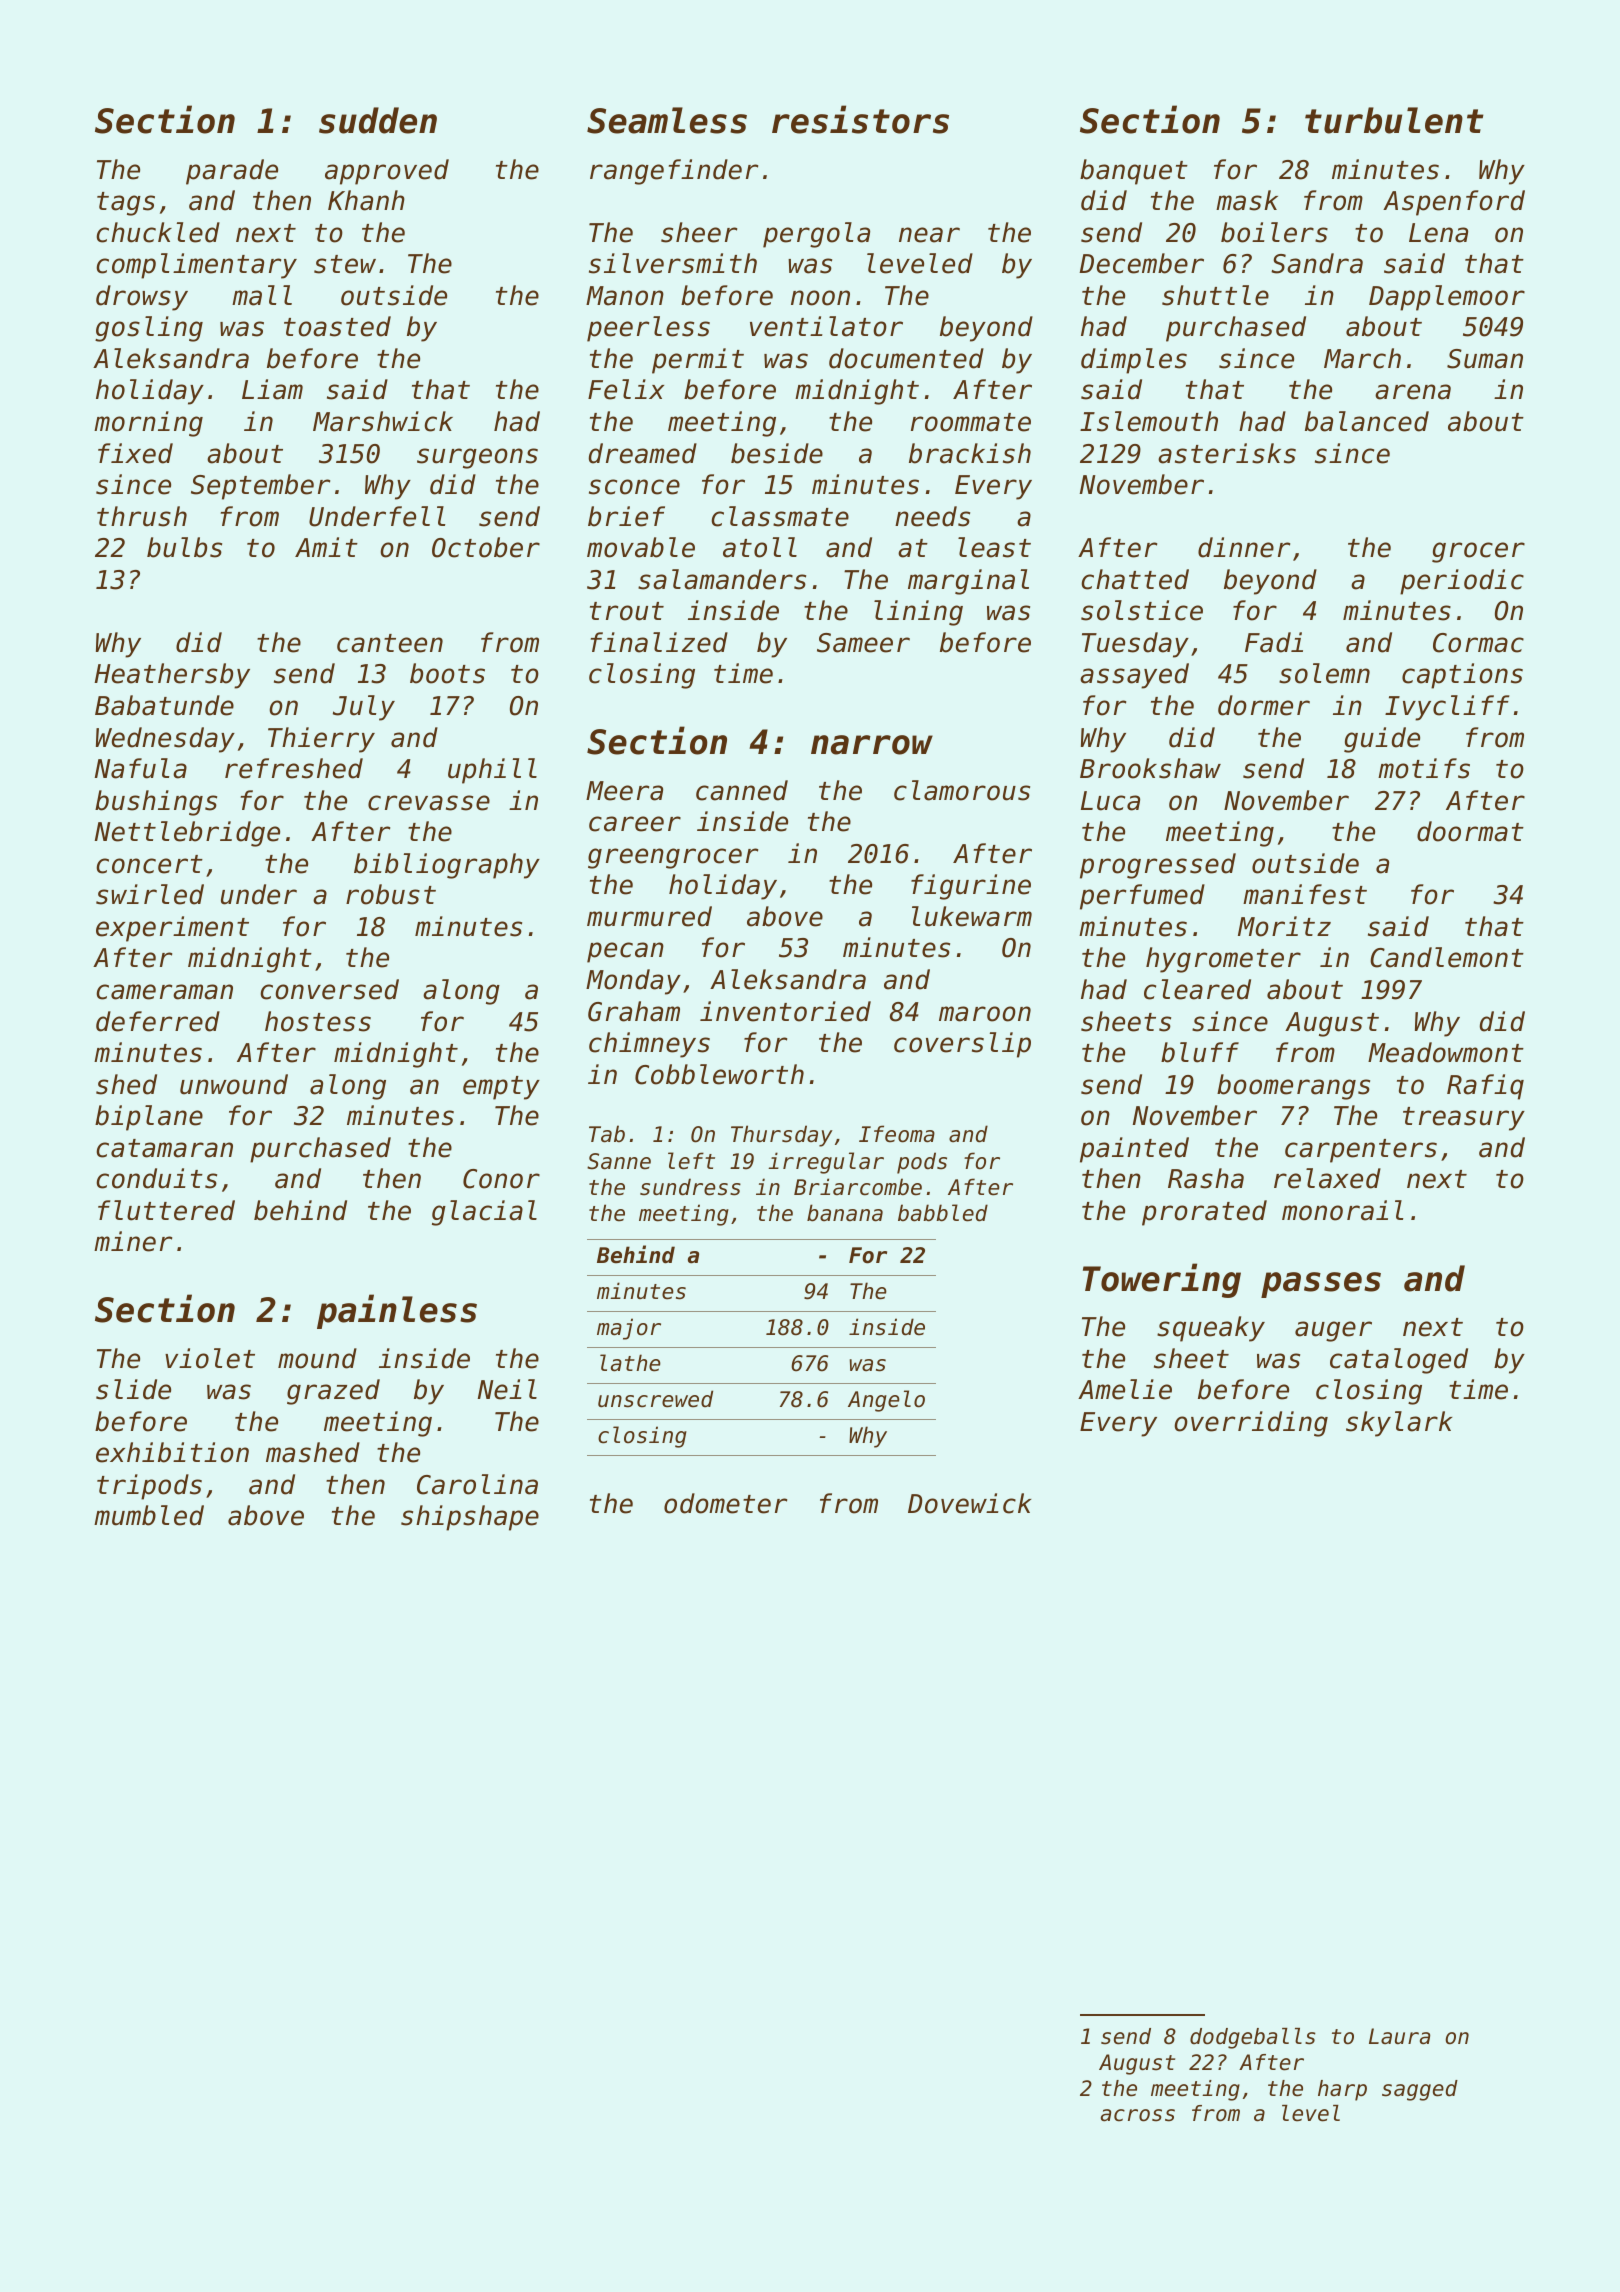  What do you see at coordinates (969, 1503) in the screenshot?
I see `Dovewick` at bounding box center [969, 1503].
